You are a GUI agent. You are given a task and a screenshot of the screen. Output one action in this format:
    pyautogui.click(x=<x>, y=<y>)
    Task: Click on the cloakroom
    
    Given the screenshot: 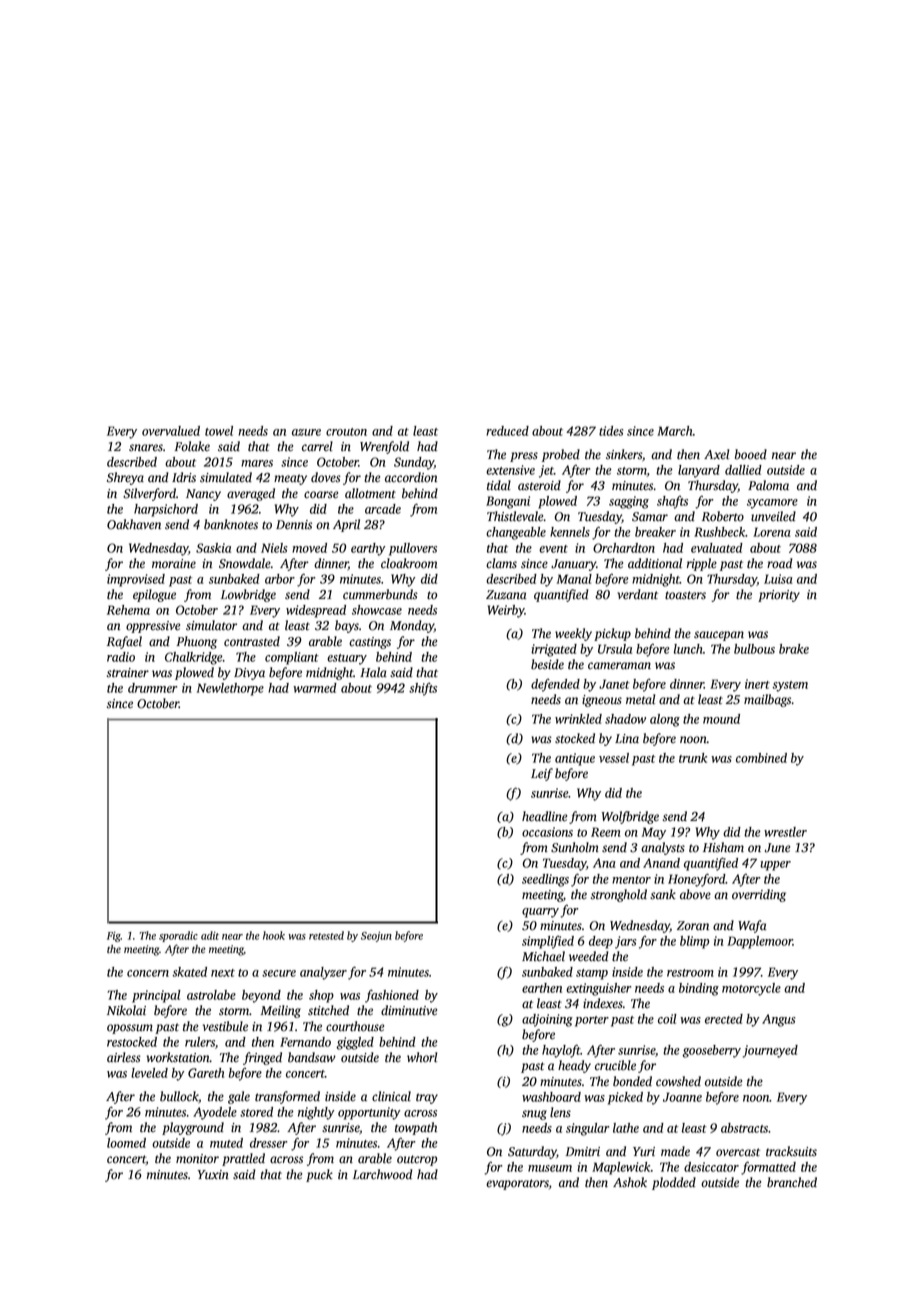 What is the action you would take?
    pyautogui.click(x=409, y=563)
